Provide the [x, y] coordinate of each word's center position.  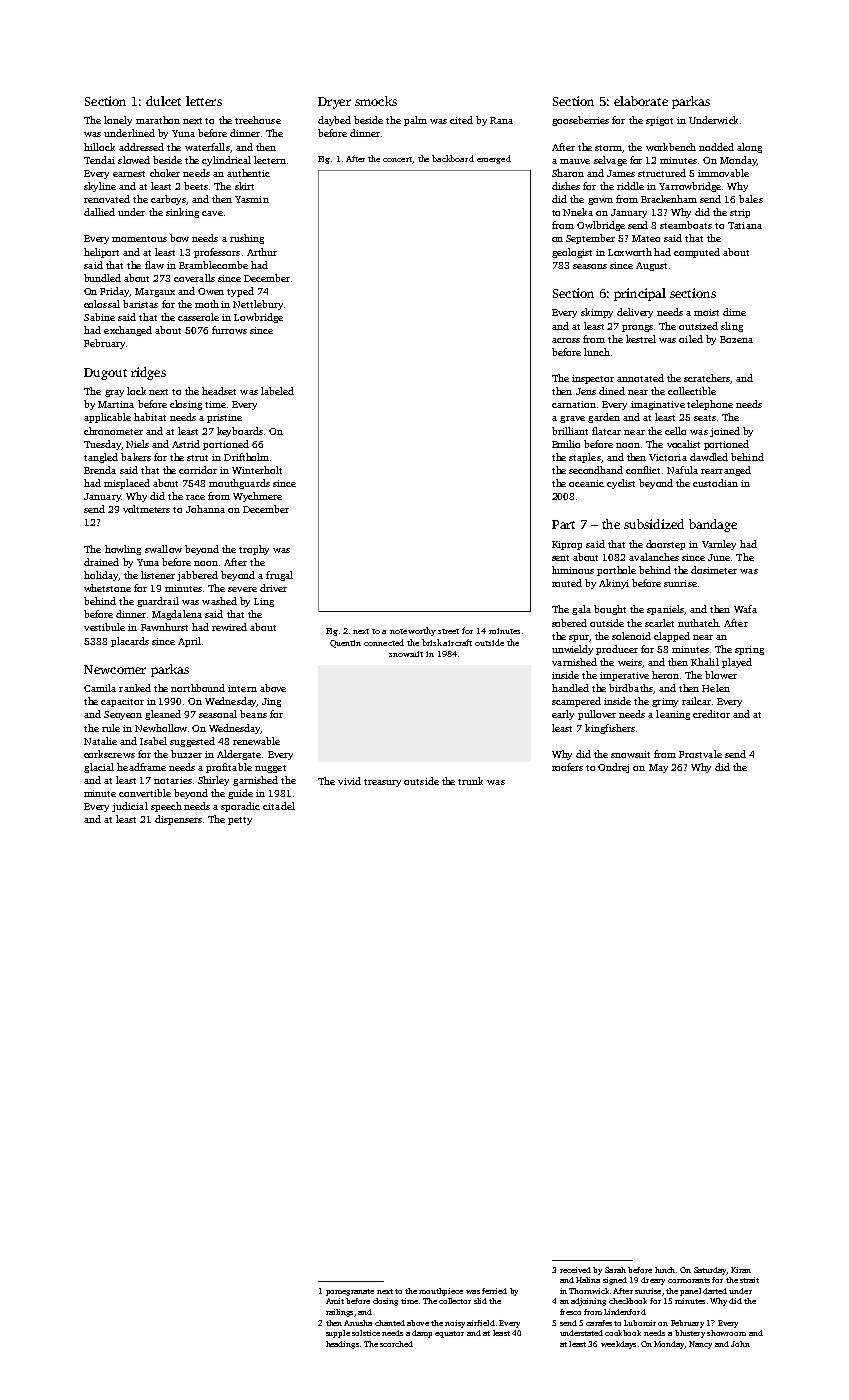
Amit [335, 1301]
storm [608, 148]
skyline [100, 187]
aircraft [457, 642]
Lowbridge [258, 318]
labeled [277, 391]
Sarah [615, 1270]
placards [130, 642]
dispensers [178, 820]
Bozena [736, 339]
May [658, 768]
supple [338, 1334]
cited [461, 120]
